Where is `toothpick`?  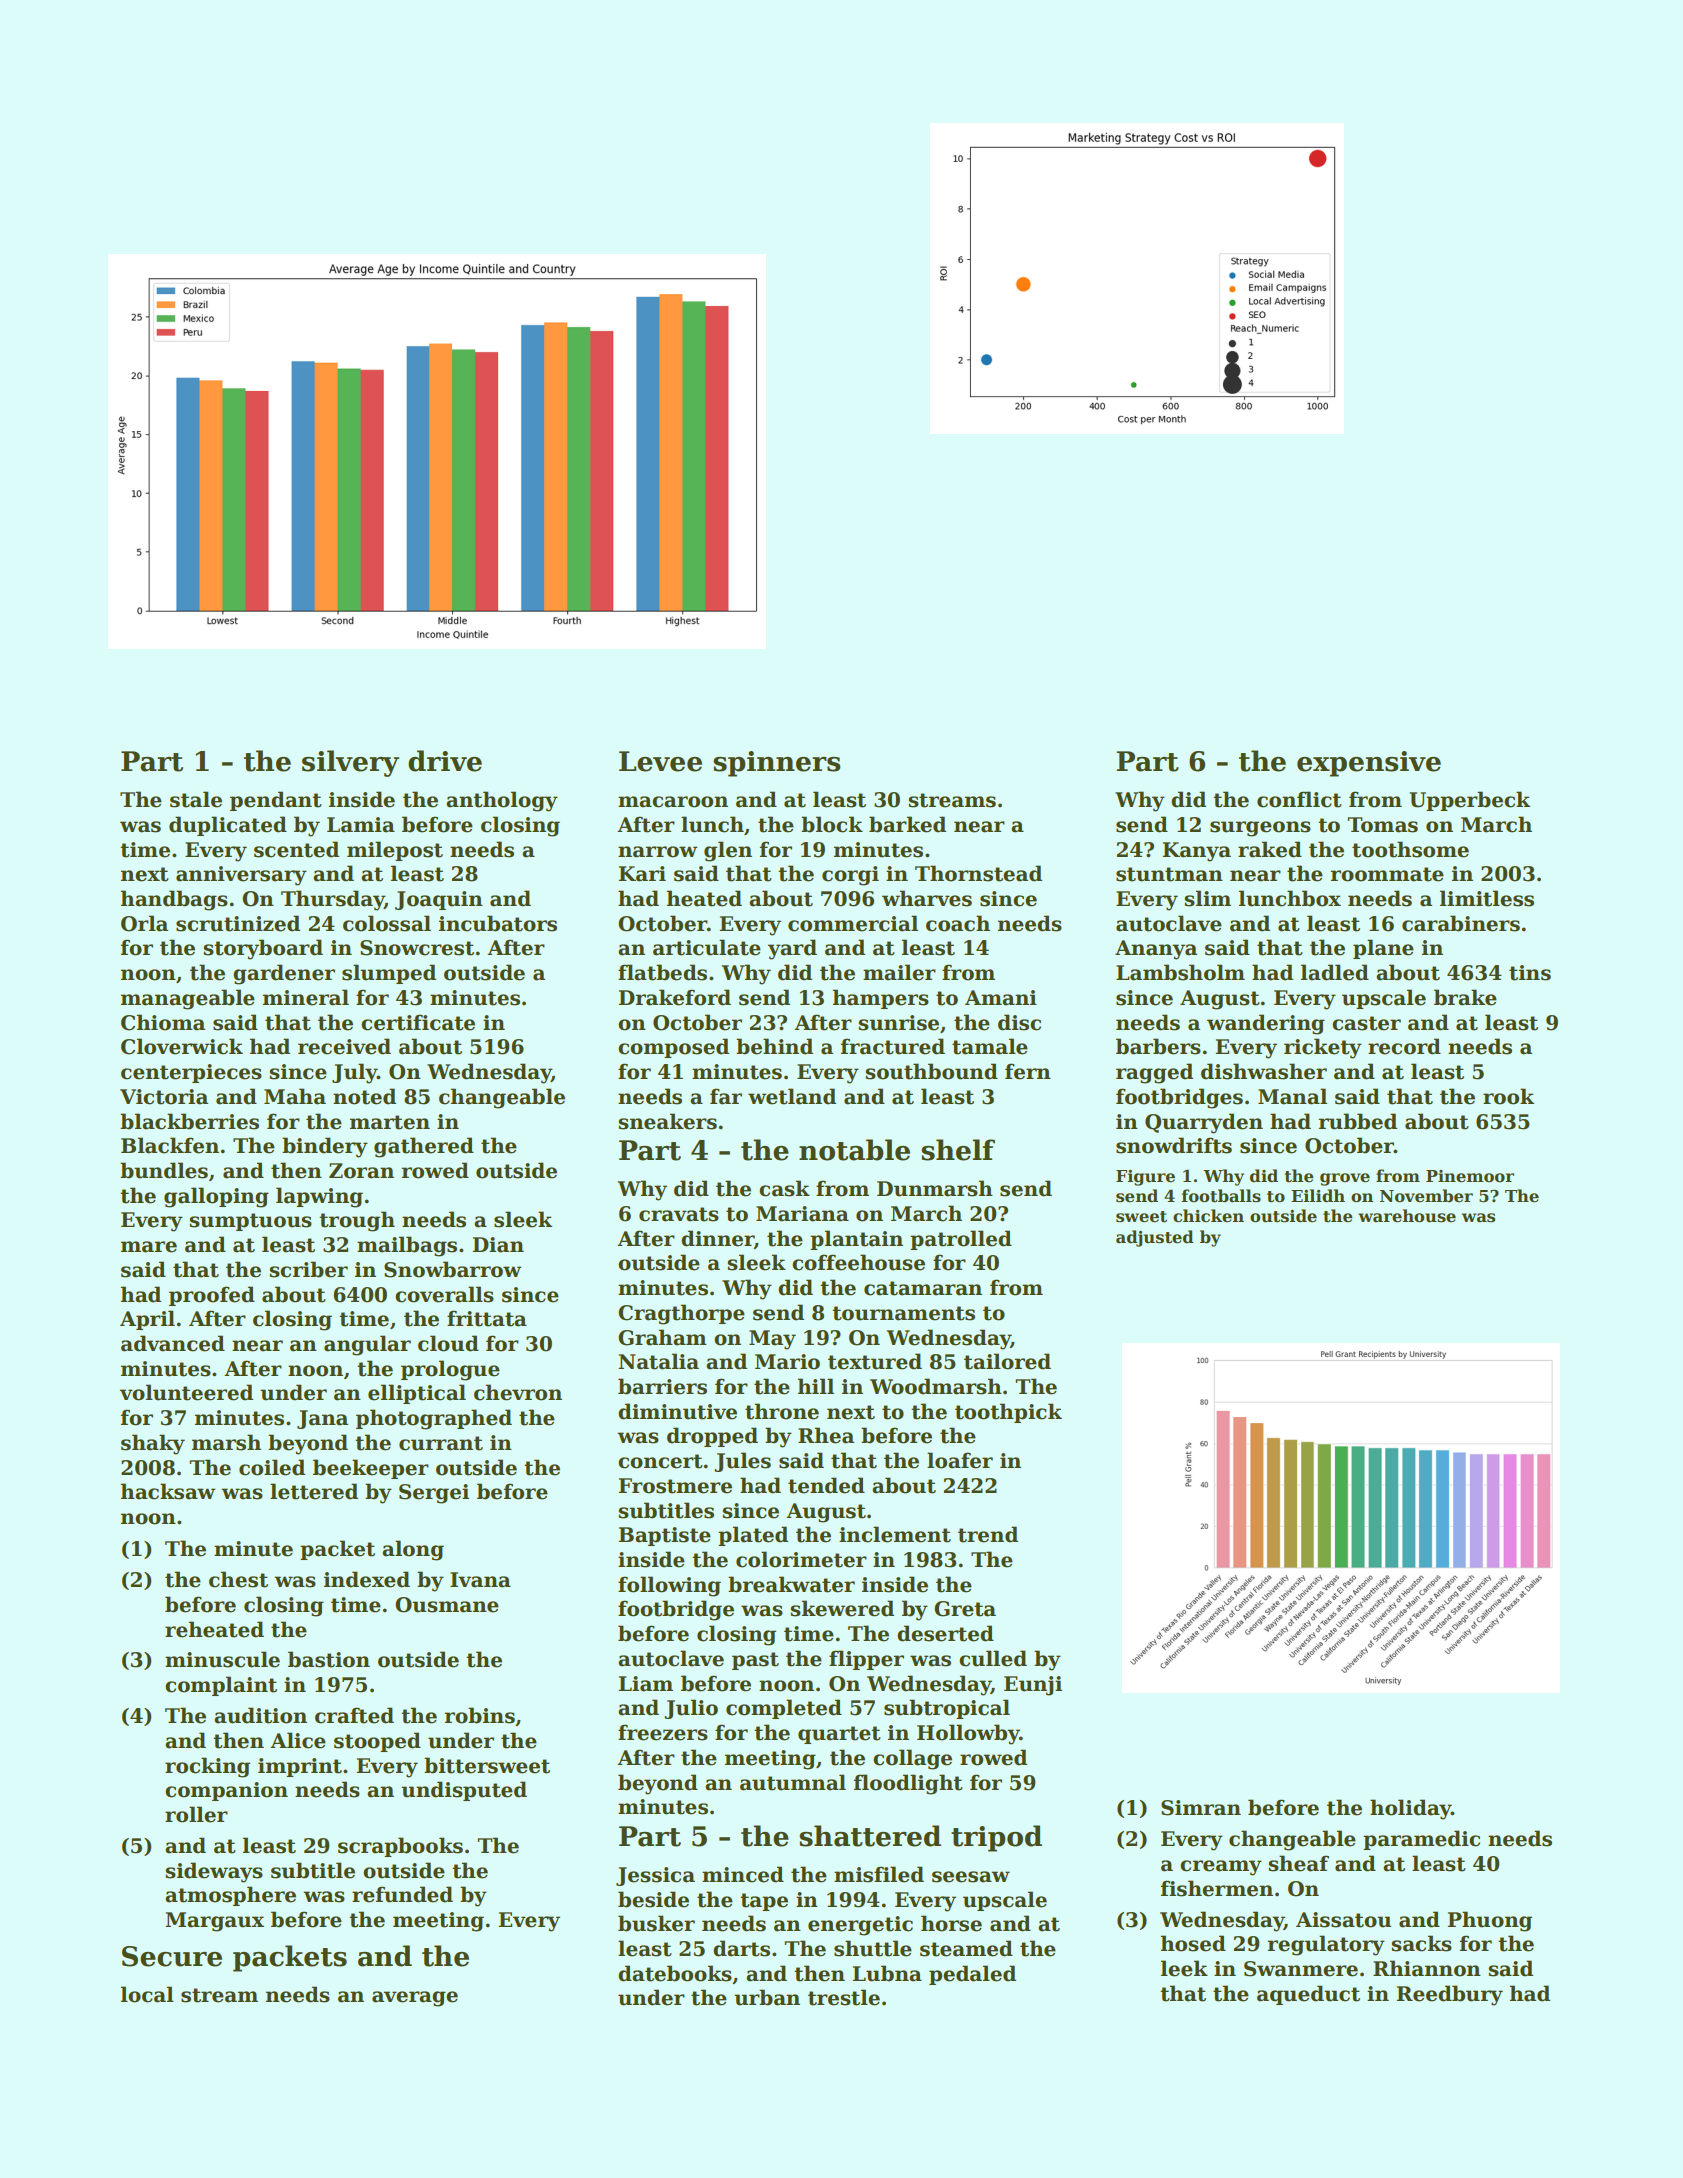 toothpick is located at coordinates (1008, 1413).
